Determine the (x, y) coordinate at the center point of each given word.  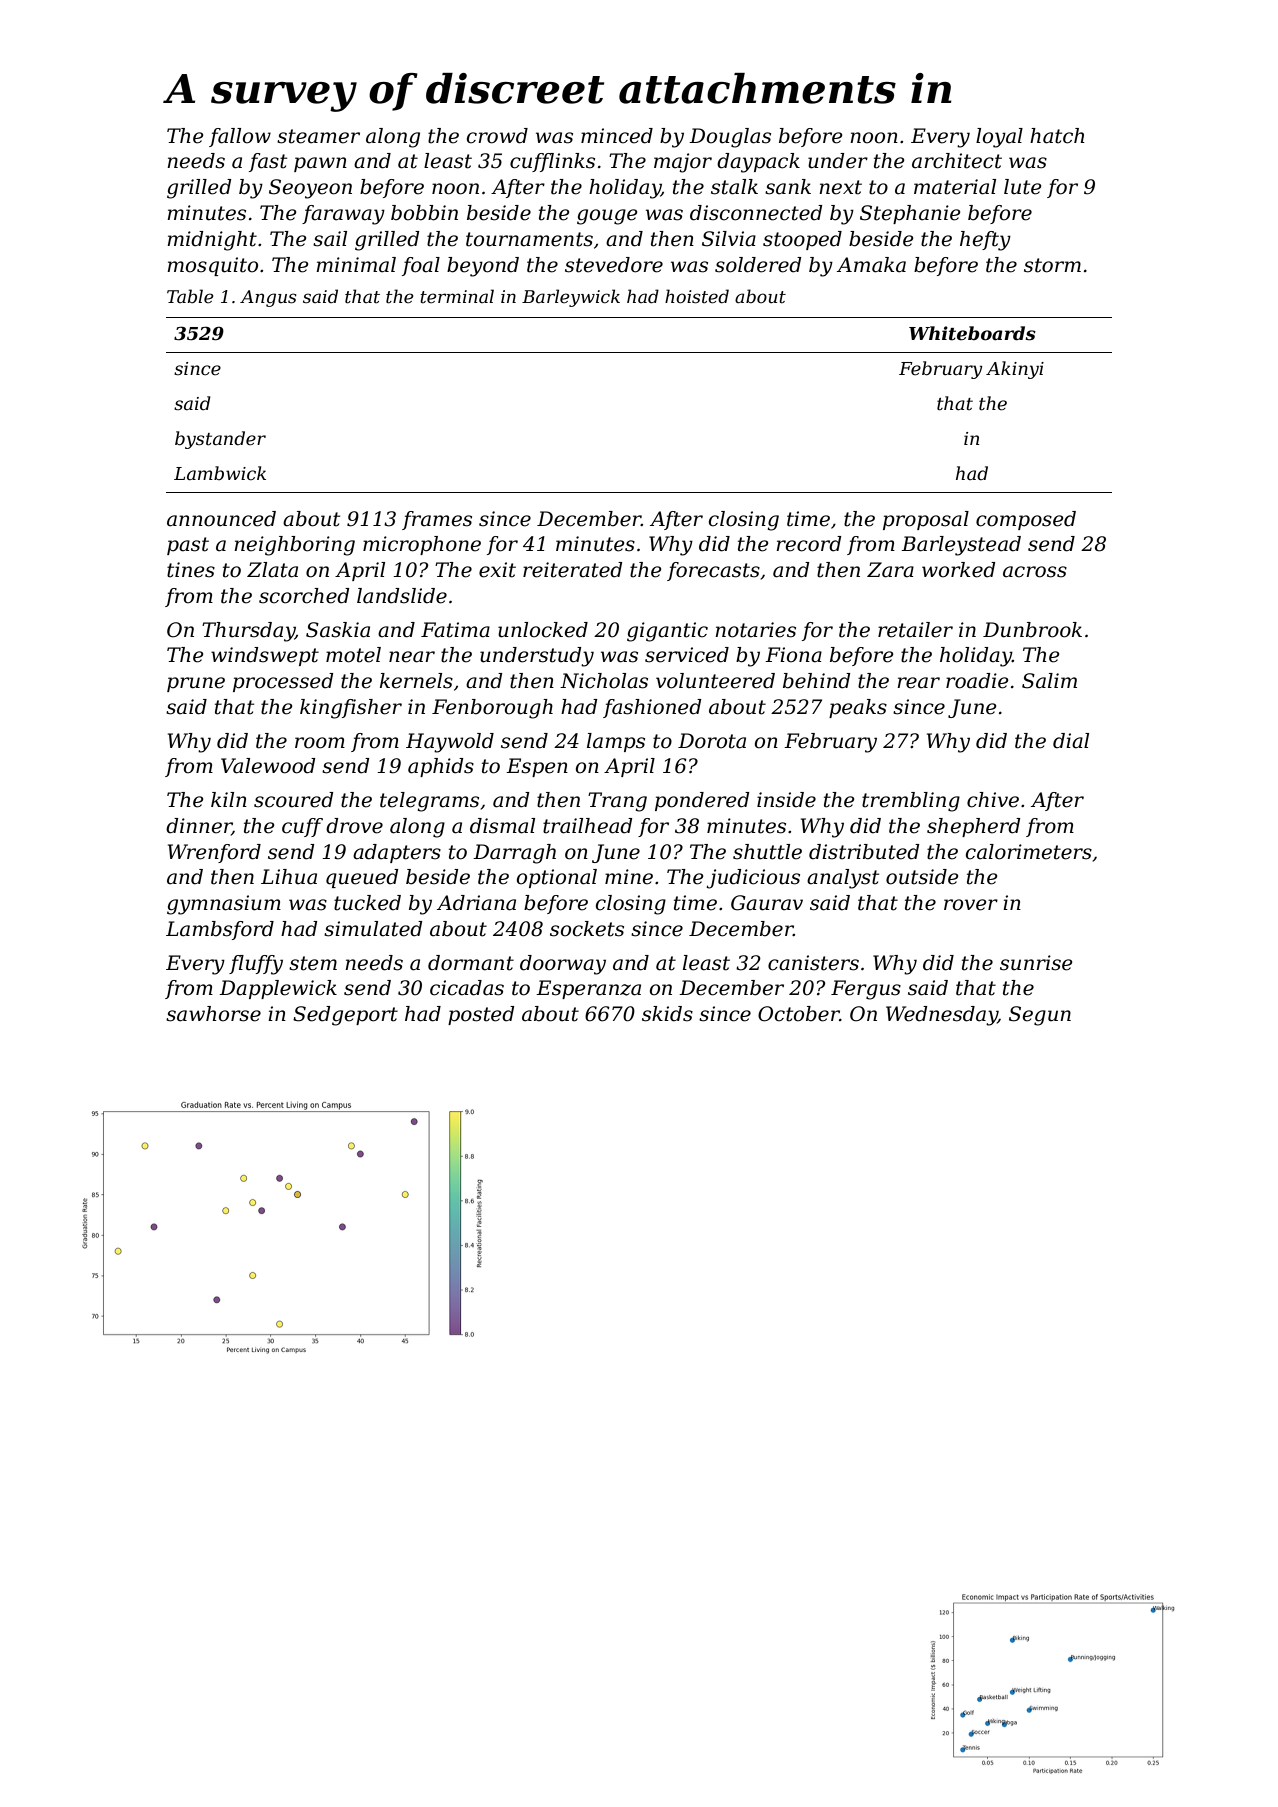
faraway (343, 215)
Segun (1040, 1016)
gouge (607, 217)
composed (1026, 520)
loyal (999, 138)
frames (437, 520)
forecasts (713, 571)
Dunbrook (1032, 630)
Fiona (793, 655)
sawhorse (213, 1014)
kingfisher (351, 709)
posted (481, 1015)
